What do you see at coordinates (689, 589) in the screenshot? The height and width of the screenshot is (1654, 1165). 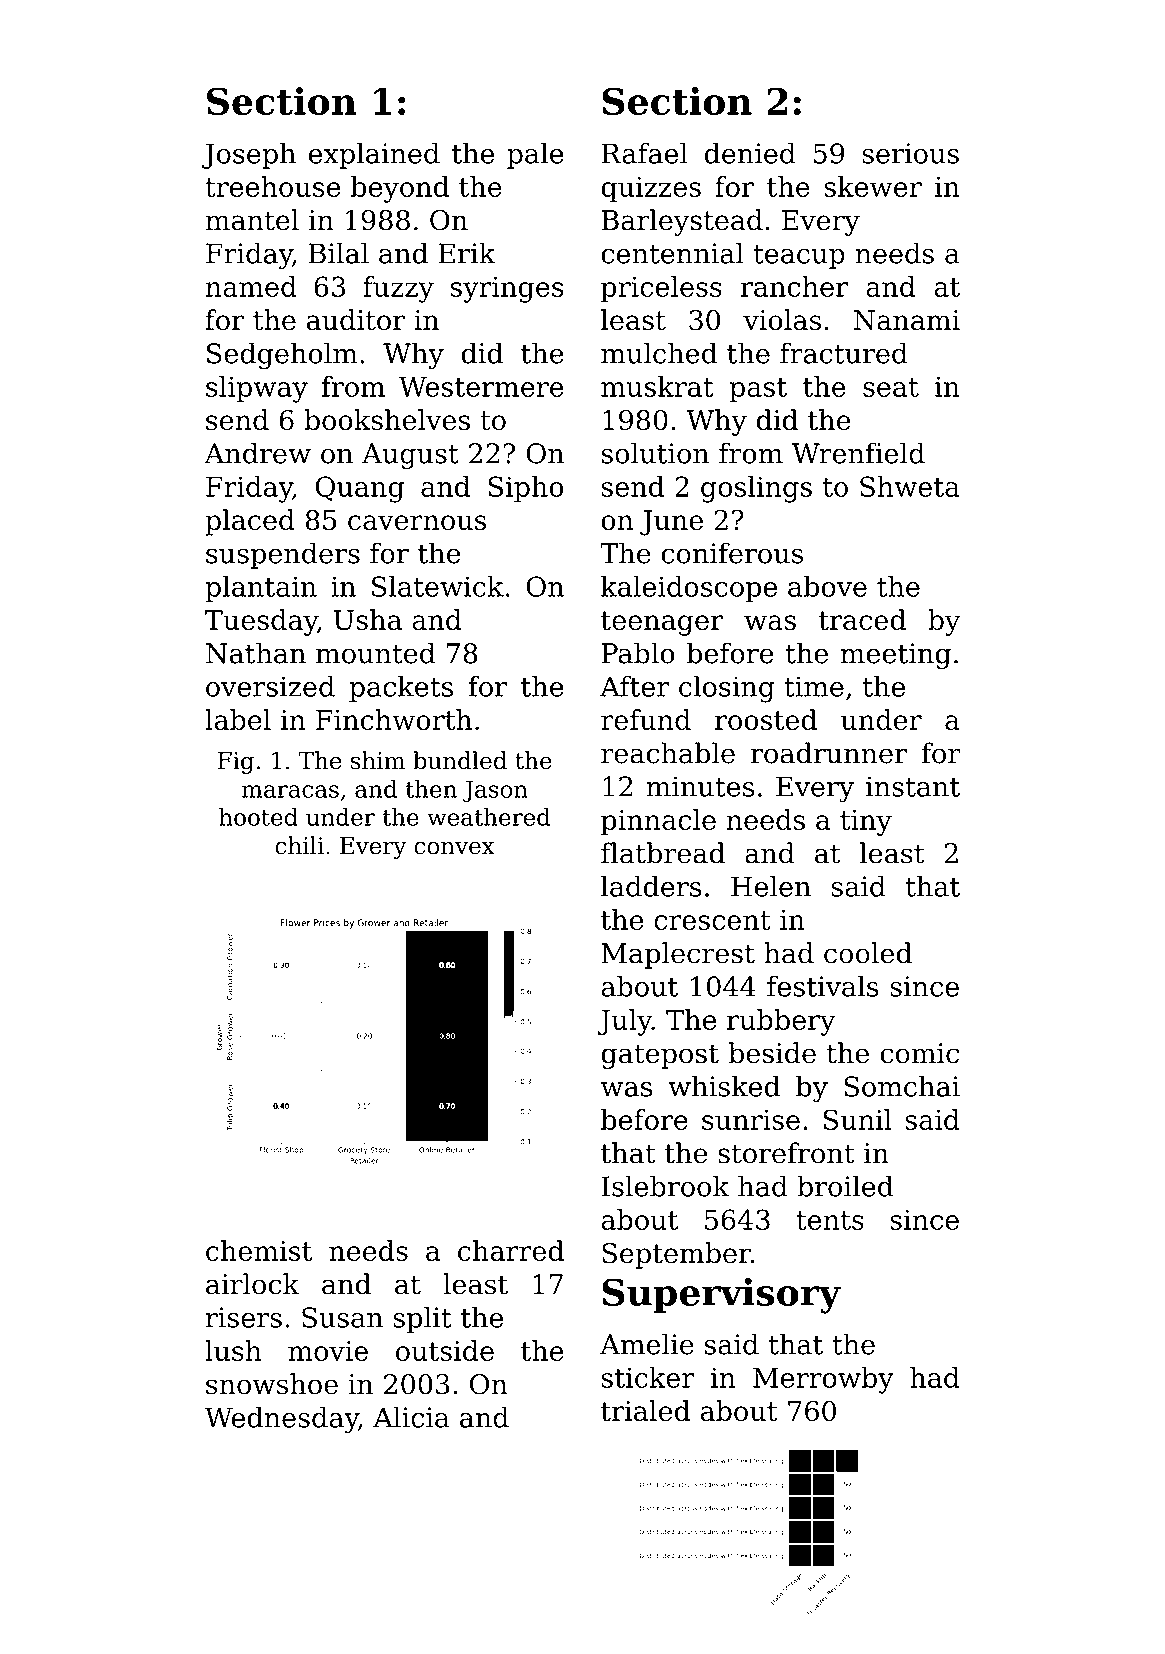 I see `kaleidoscope` at bounding box center [689, 589].
